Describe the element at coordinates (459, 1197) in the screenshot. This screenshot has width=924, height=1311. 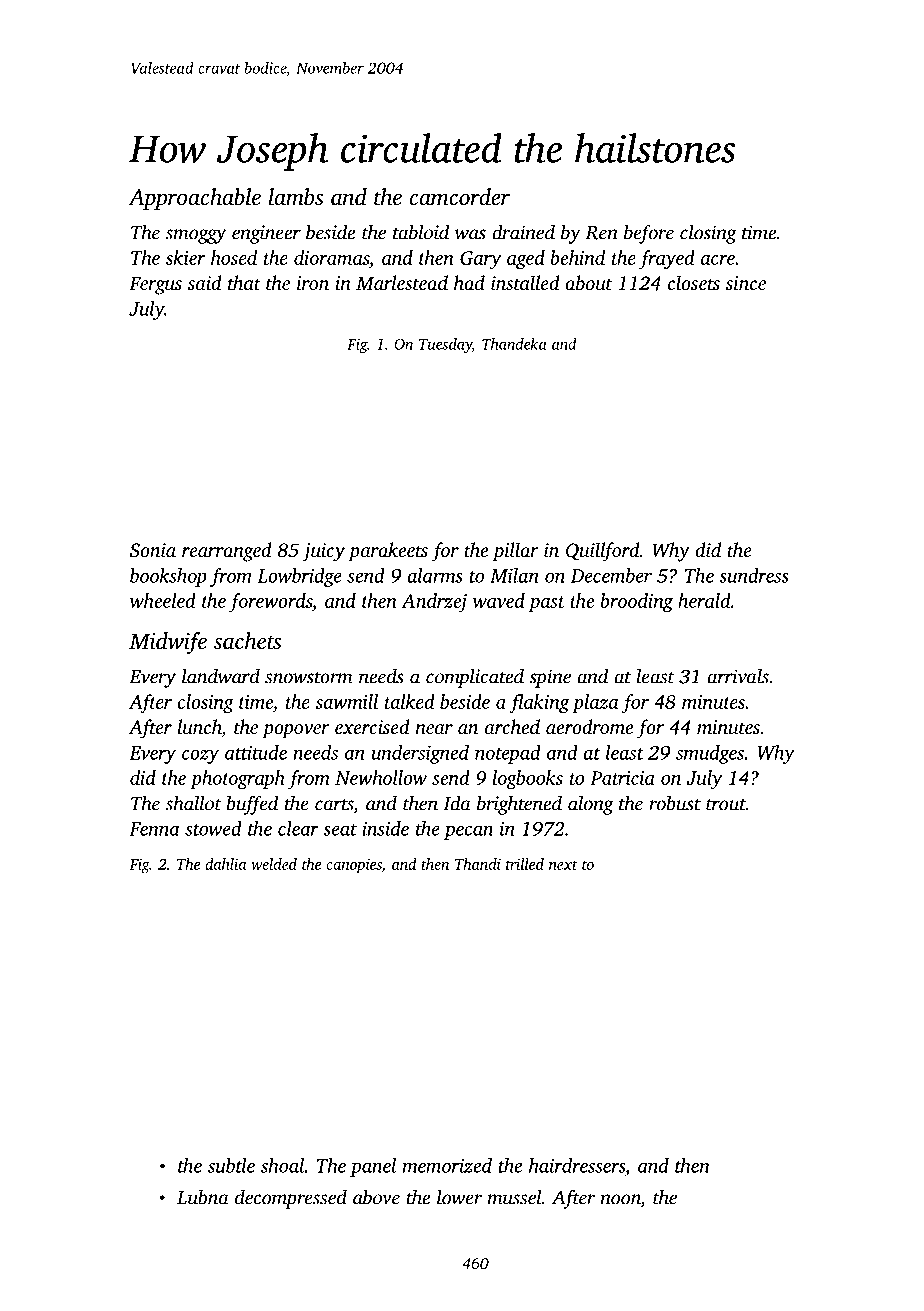
I see `lower` at that location.
